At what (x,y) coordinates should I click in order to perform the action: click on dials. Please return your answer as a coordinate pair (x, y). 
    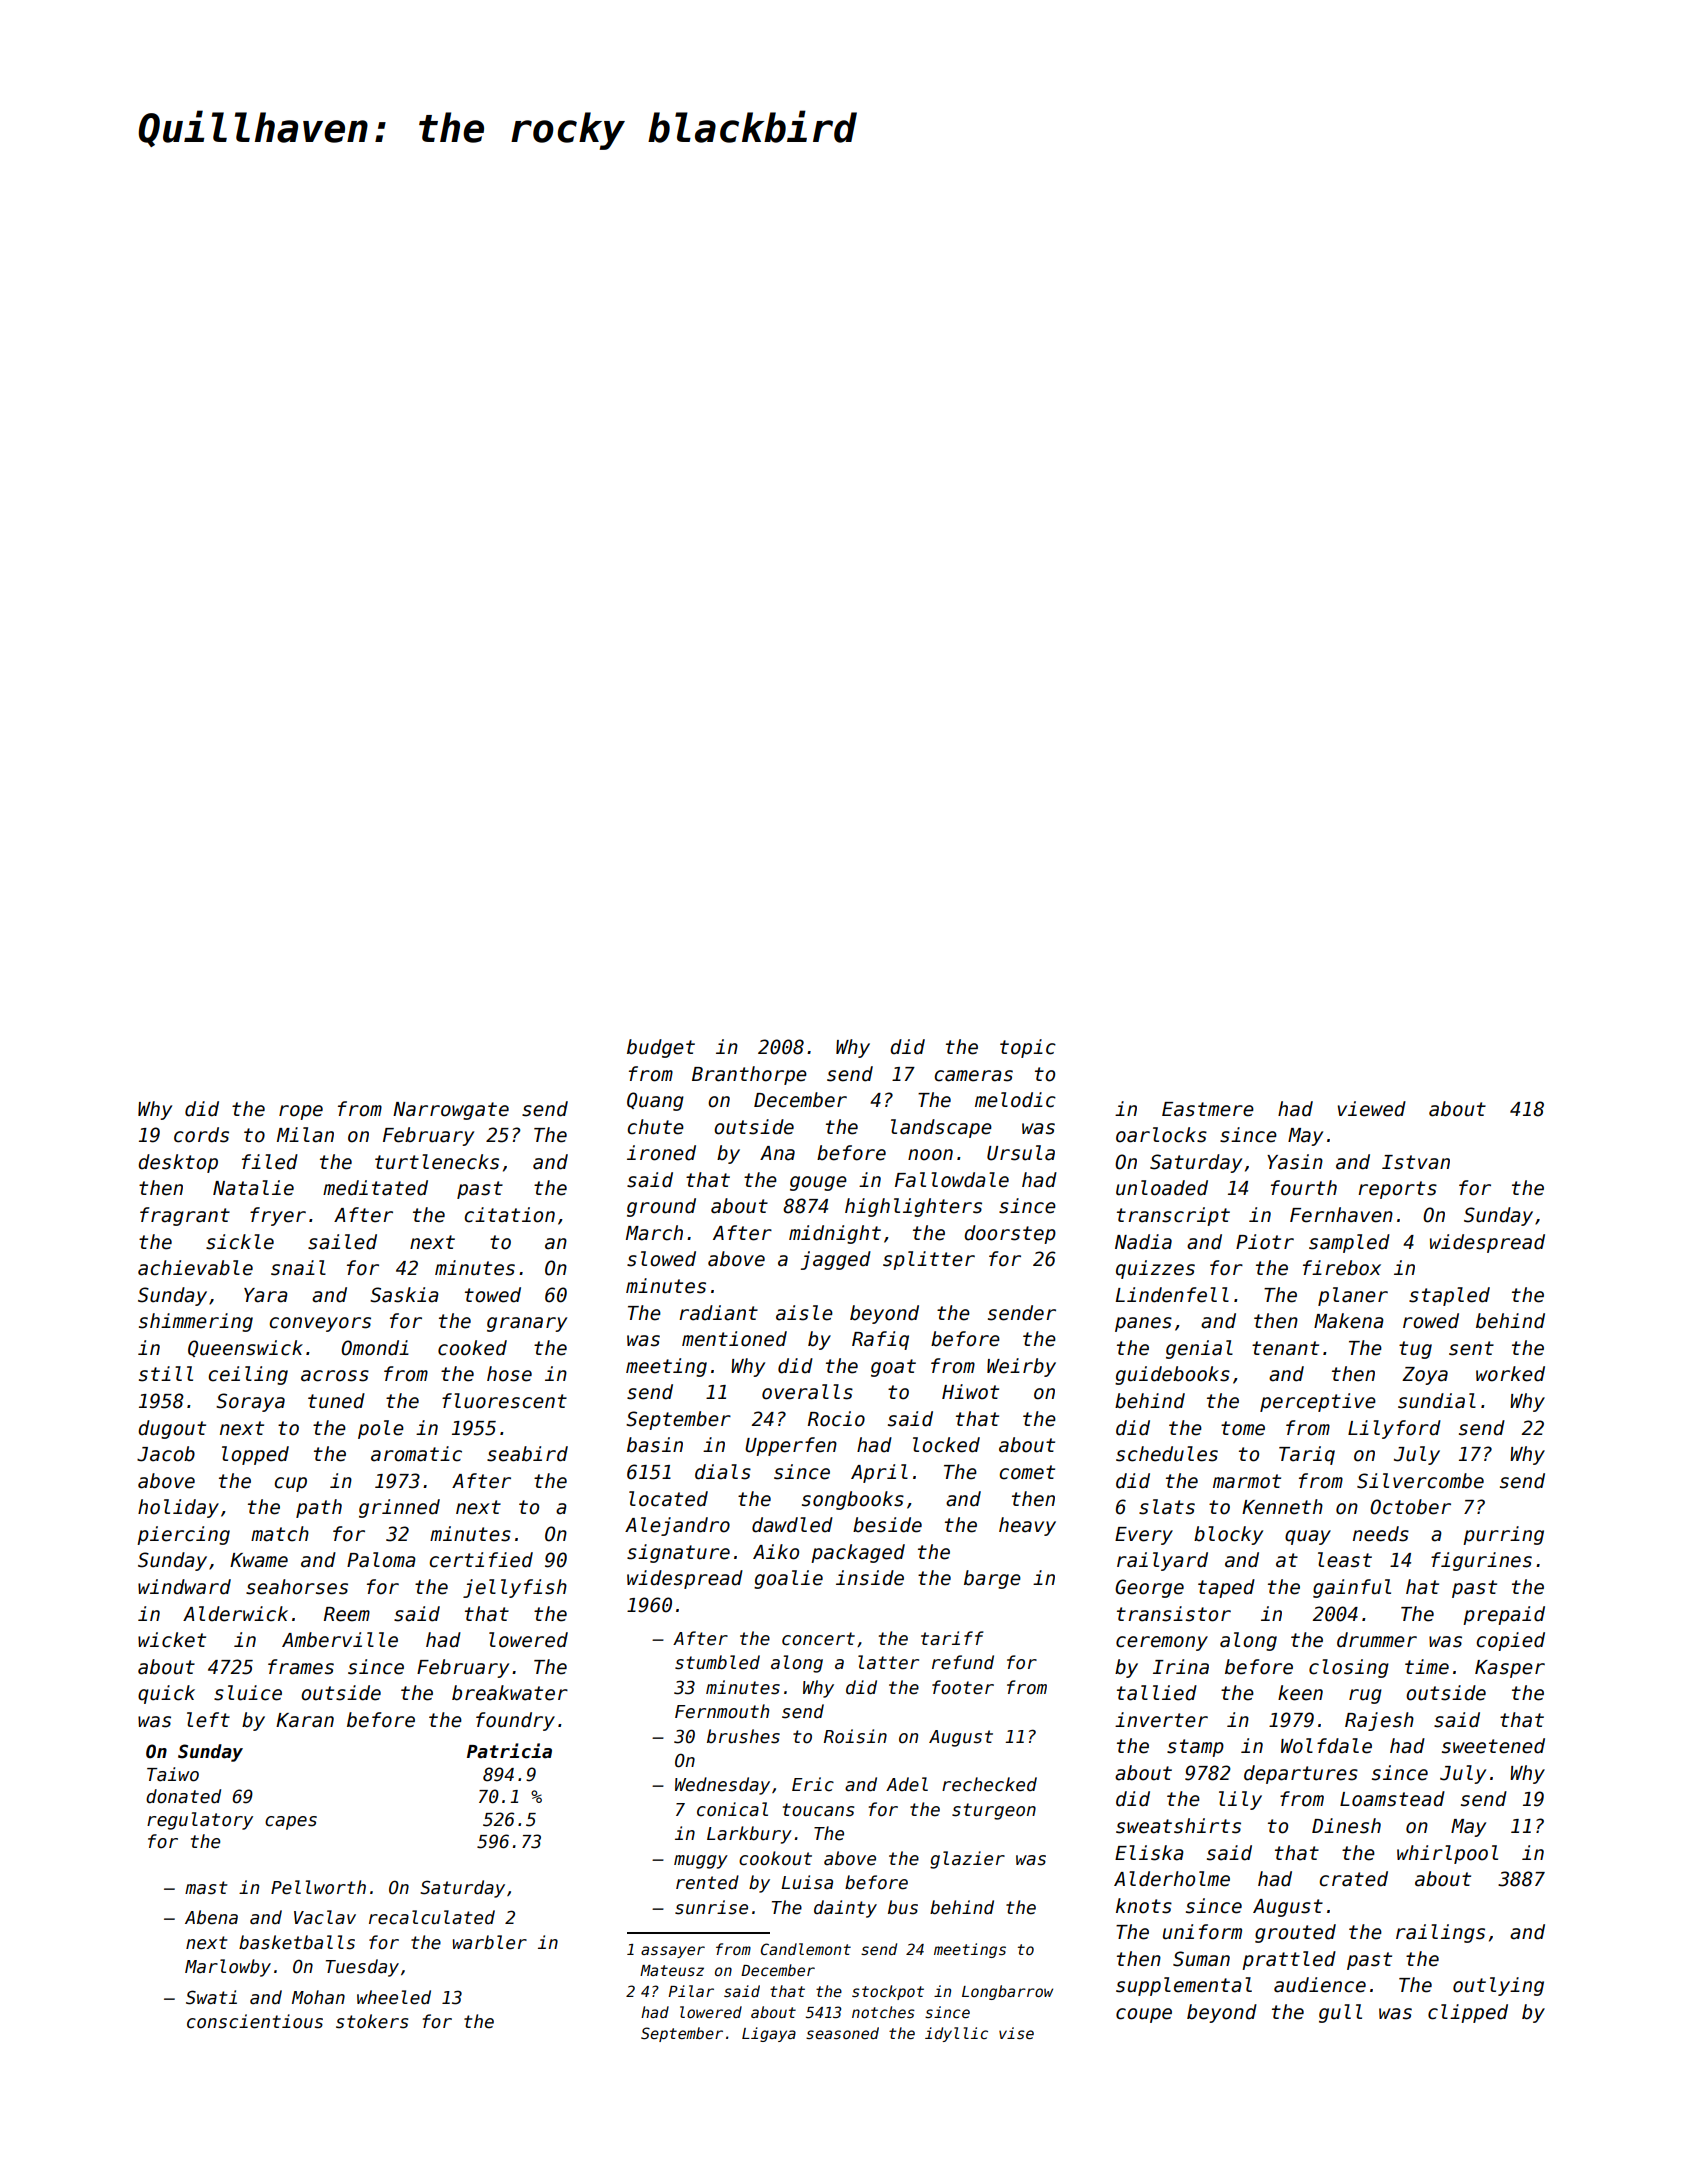
    Looking at the image, I should click on (723, 1472).
